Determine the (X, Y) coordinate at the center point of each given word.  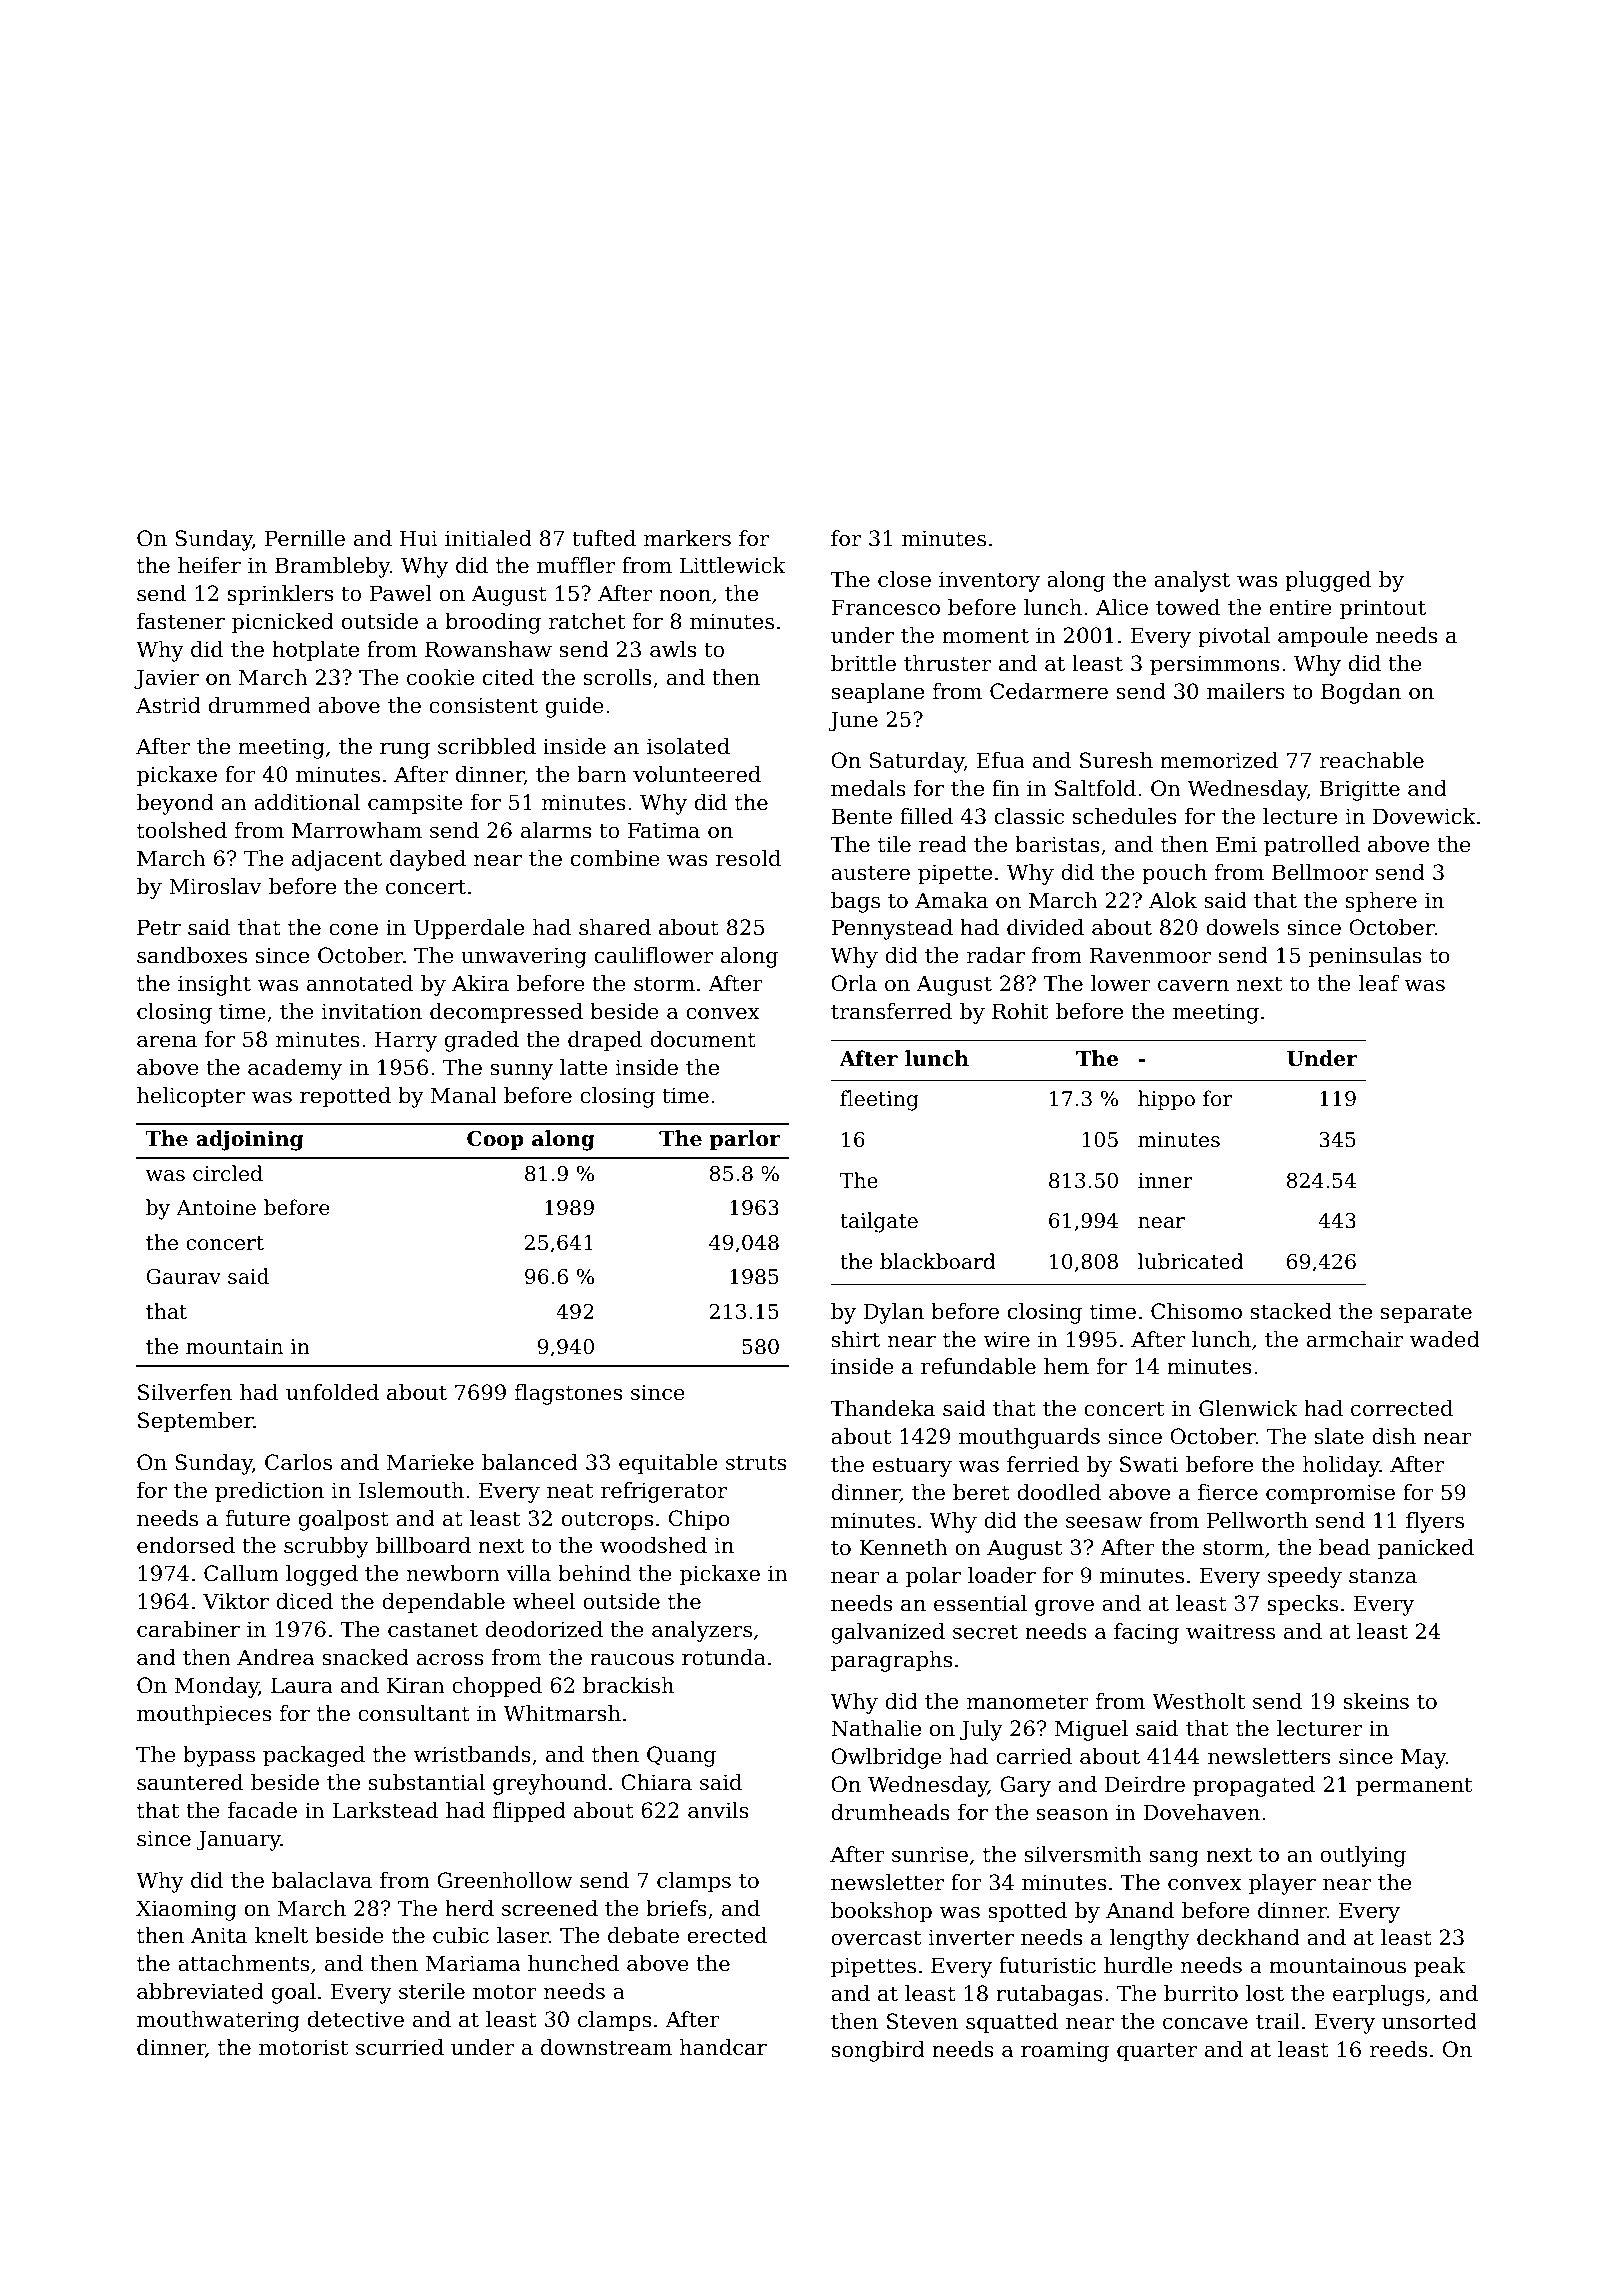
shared (615, 927)
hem (1066, 1366)
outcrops (607, 1521)
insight (214, 985)
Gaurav (183, 1277)
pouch (1174, 874)
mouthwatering (218, 2021)
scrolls (617, 677)
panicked (1426, 1549)
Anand (1140, 1910)
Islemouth (411, 1490)
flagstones (568, 1394)
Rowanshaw (488, 649)
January (238, 1840)
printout (1383, 609)
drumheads (890, 1812)
